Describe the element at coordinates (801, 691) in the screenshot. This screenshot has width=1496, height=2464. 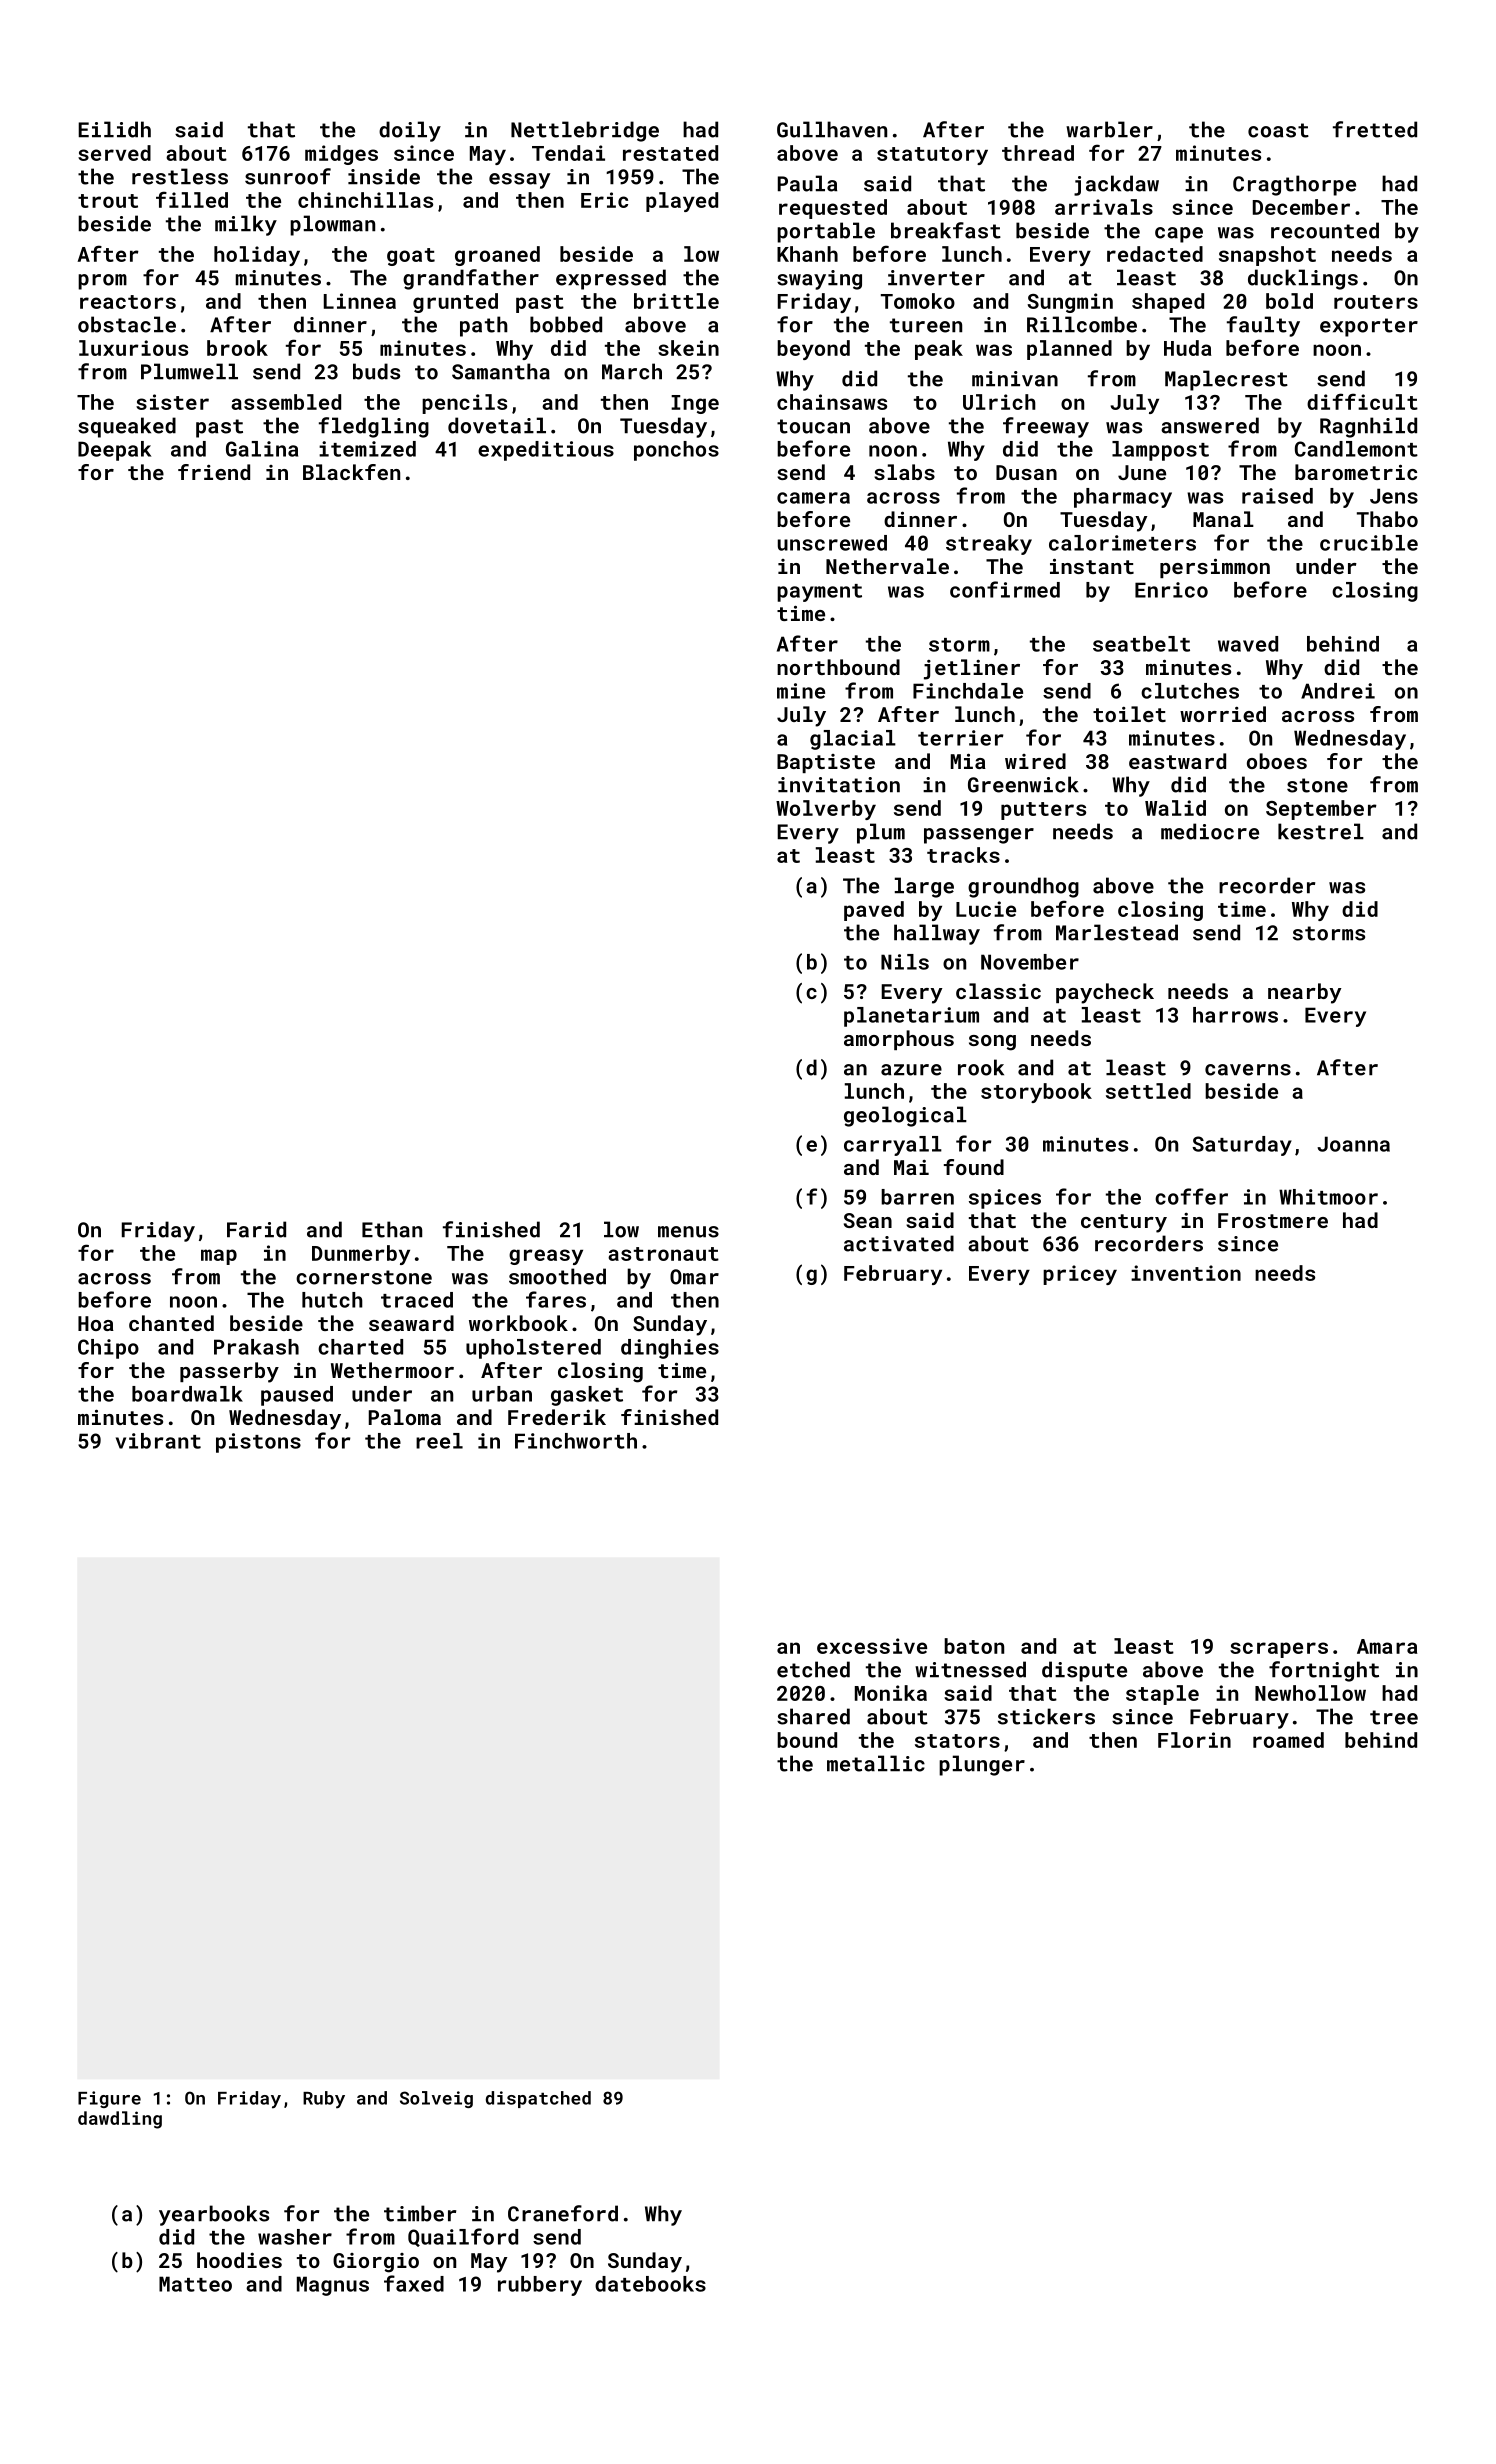
I see `mine` at that location.
